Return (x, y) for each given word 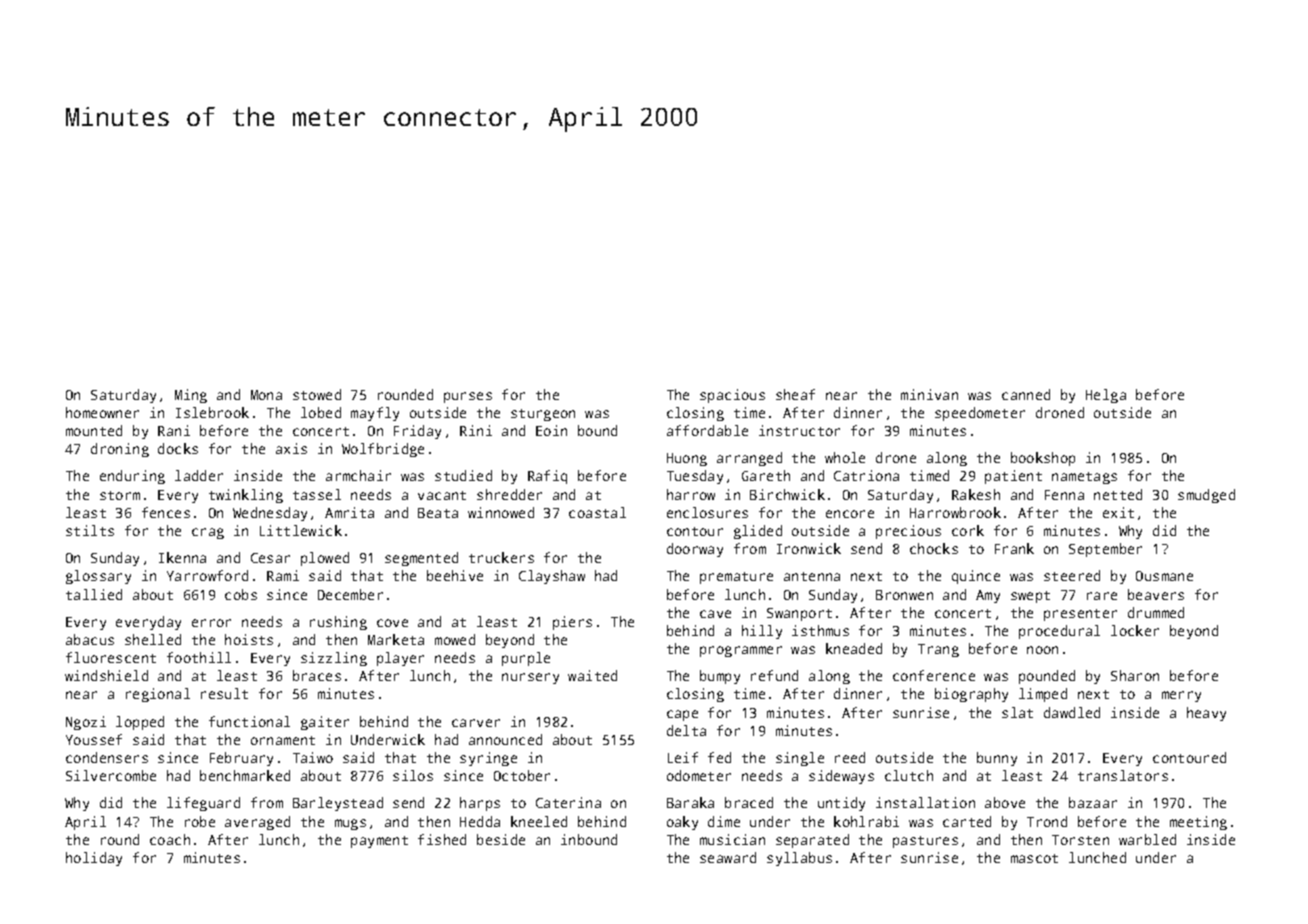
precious (908, 532)
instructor (799, 430)
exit (1118, 512)
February (241, 759)
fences (166, 512)
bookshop (1043, 459)
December (350, 594)
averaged (257, 823)
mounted (94, 430)
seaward (728, 857)
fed (719, 757)
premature (736, 578)
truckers (501, 557)
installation (925, 802)
